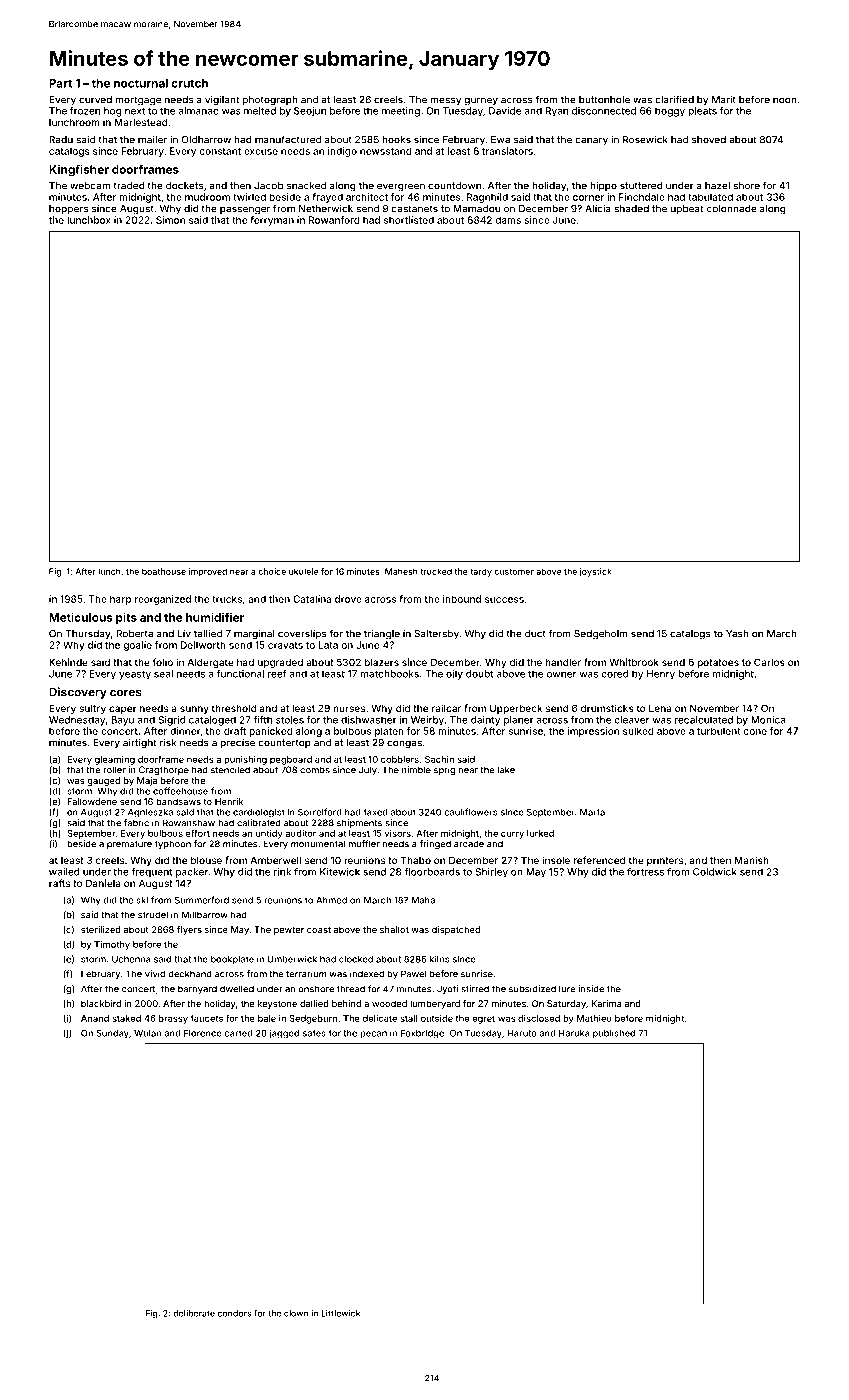 The width and height of the document is (849, 1400). Describe the element at coordinates (732, 209) in the document. I see `colonnade` at that location.
